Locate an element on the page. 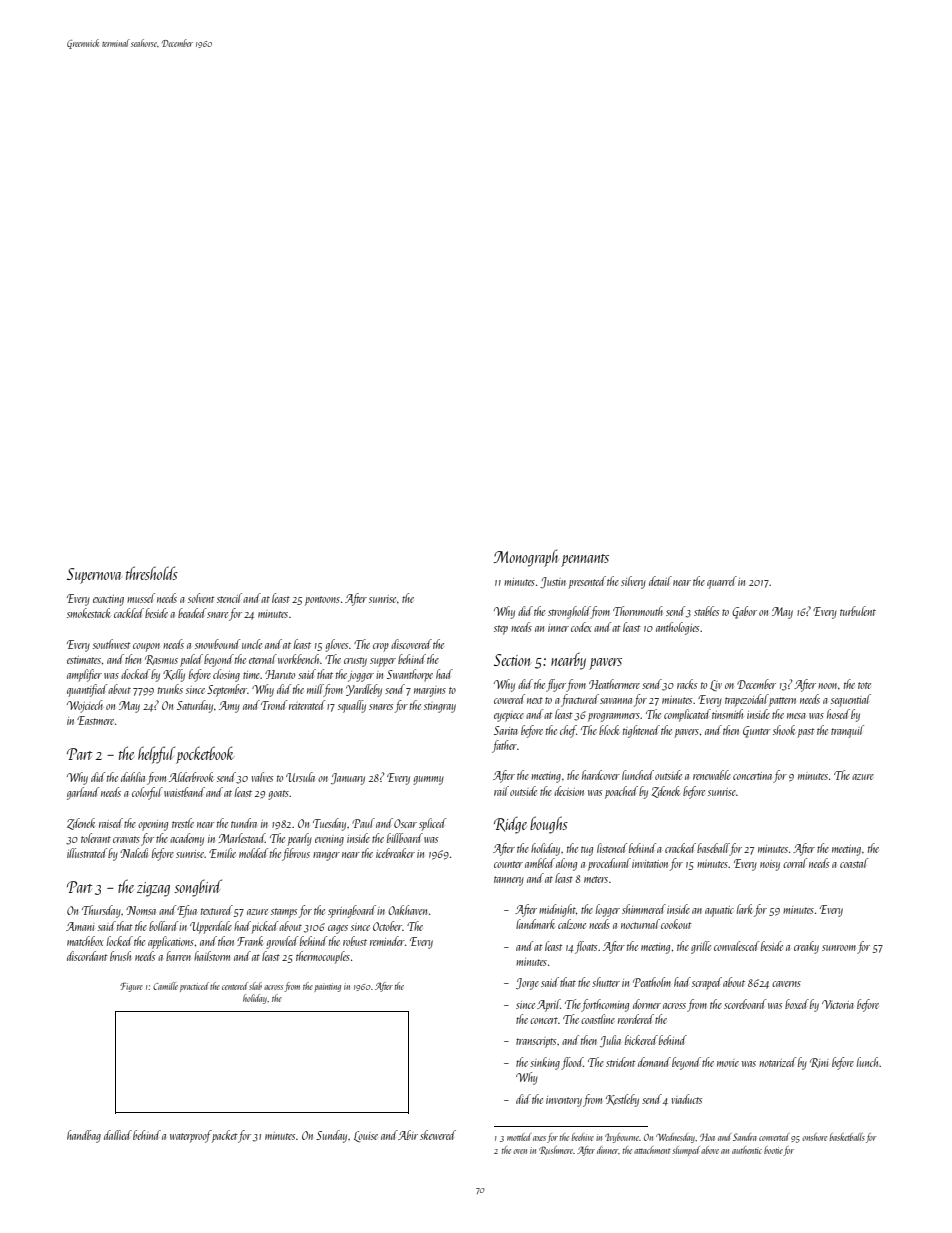 This document has width=952, height=1233. Monograph is located at coordinates (526, 558).
